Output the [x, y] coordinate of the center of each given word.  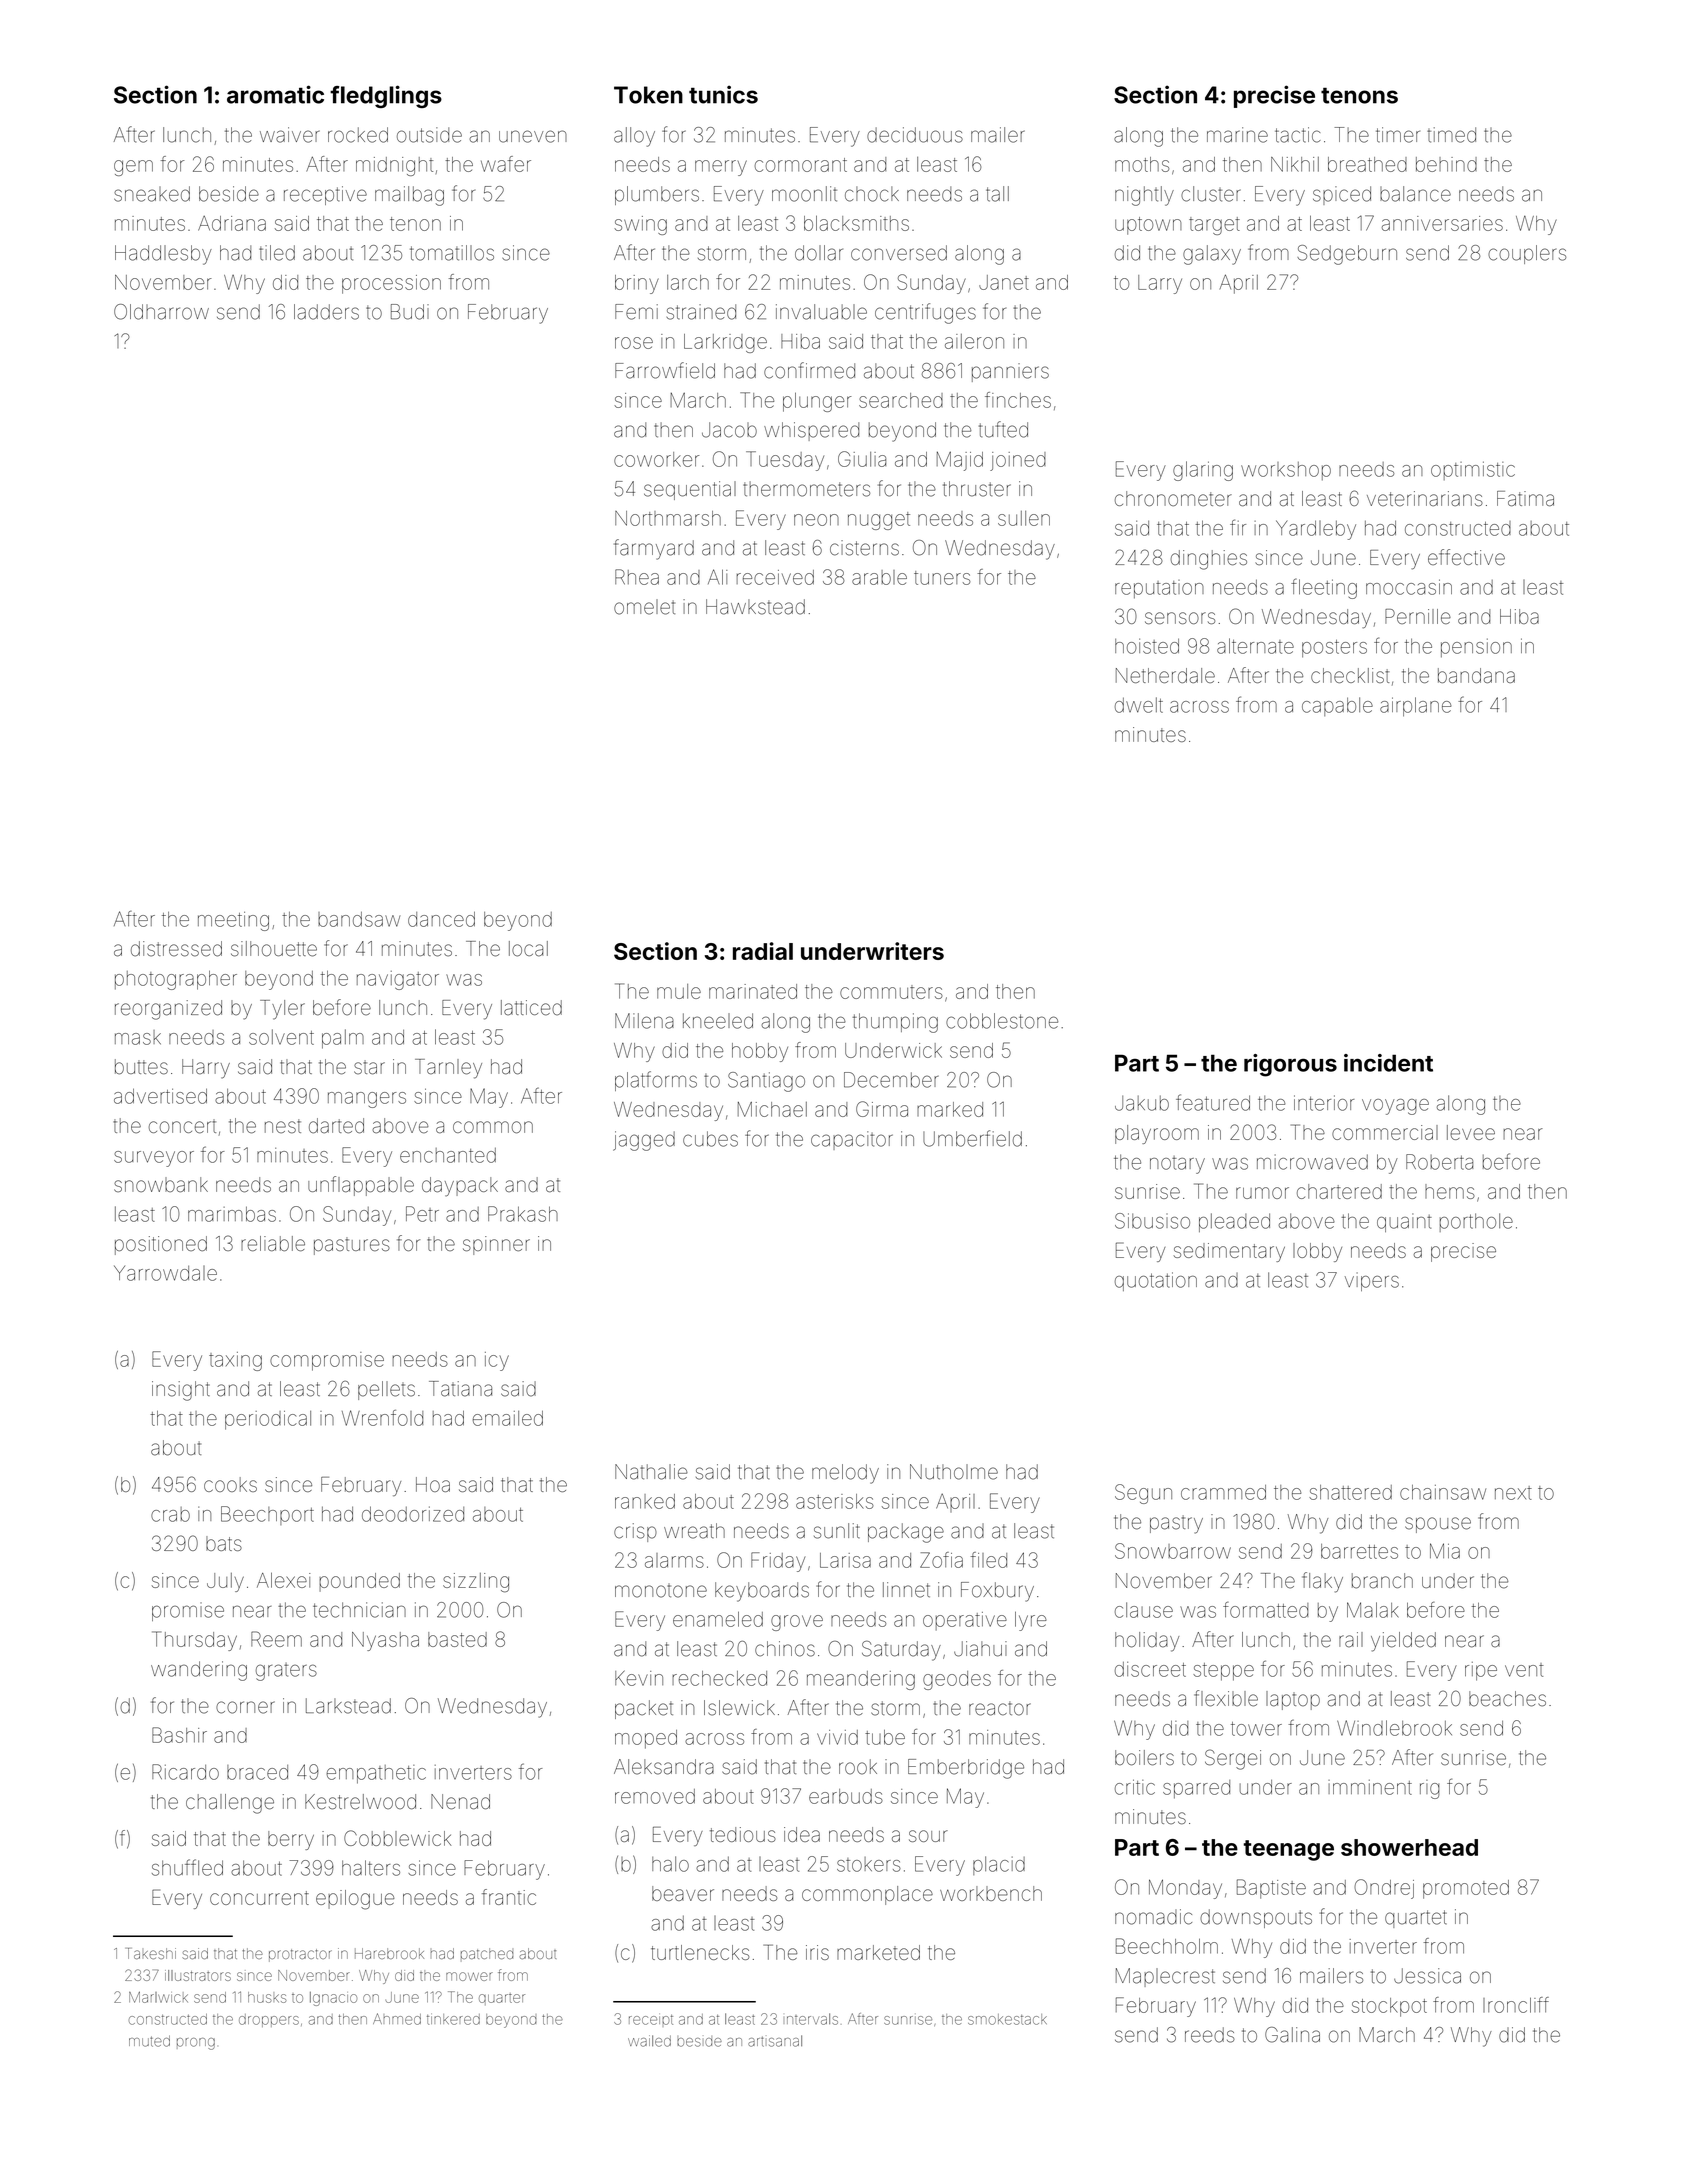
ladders [326, 312]
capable [1337, 706]
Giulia [862, 459]
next [1513, 1493]
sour [928, 1836]
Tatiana [460, 1389]
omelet [644, 607]
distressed [176, 949]
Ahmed [397, 2019]
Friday [778, 1562]
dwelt [1139, 705]
